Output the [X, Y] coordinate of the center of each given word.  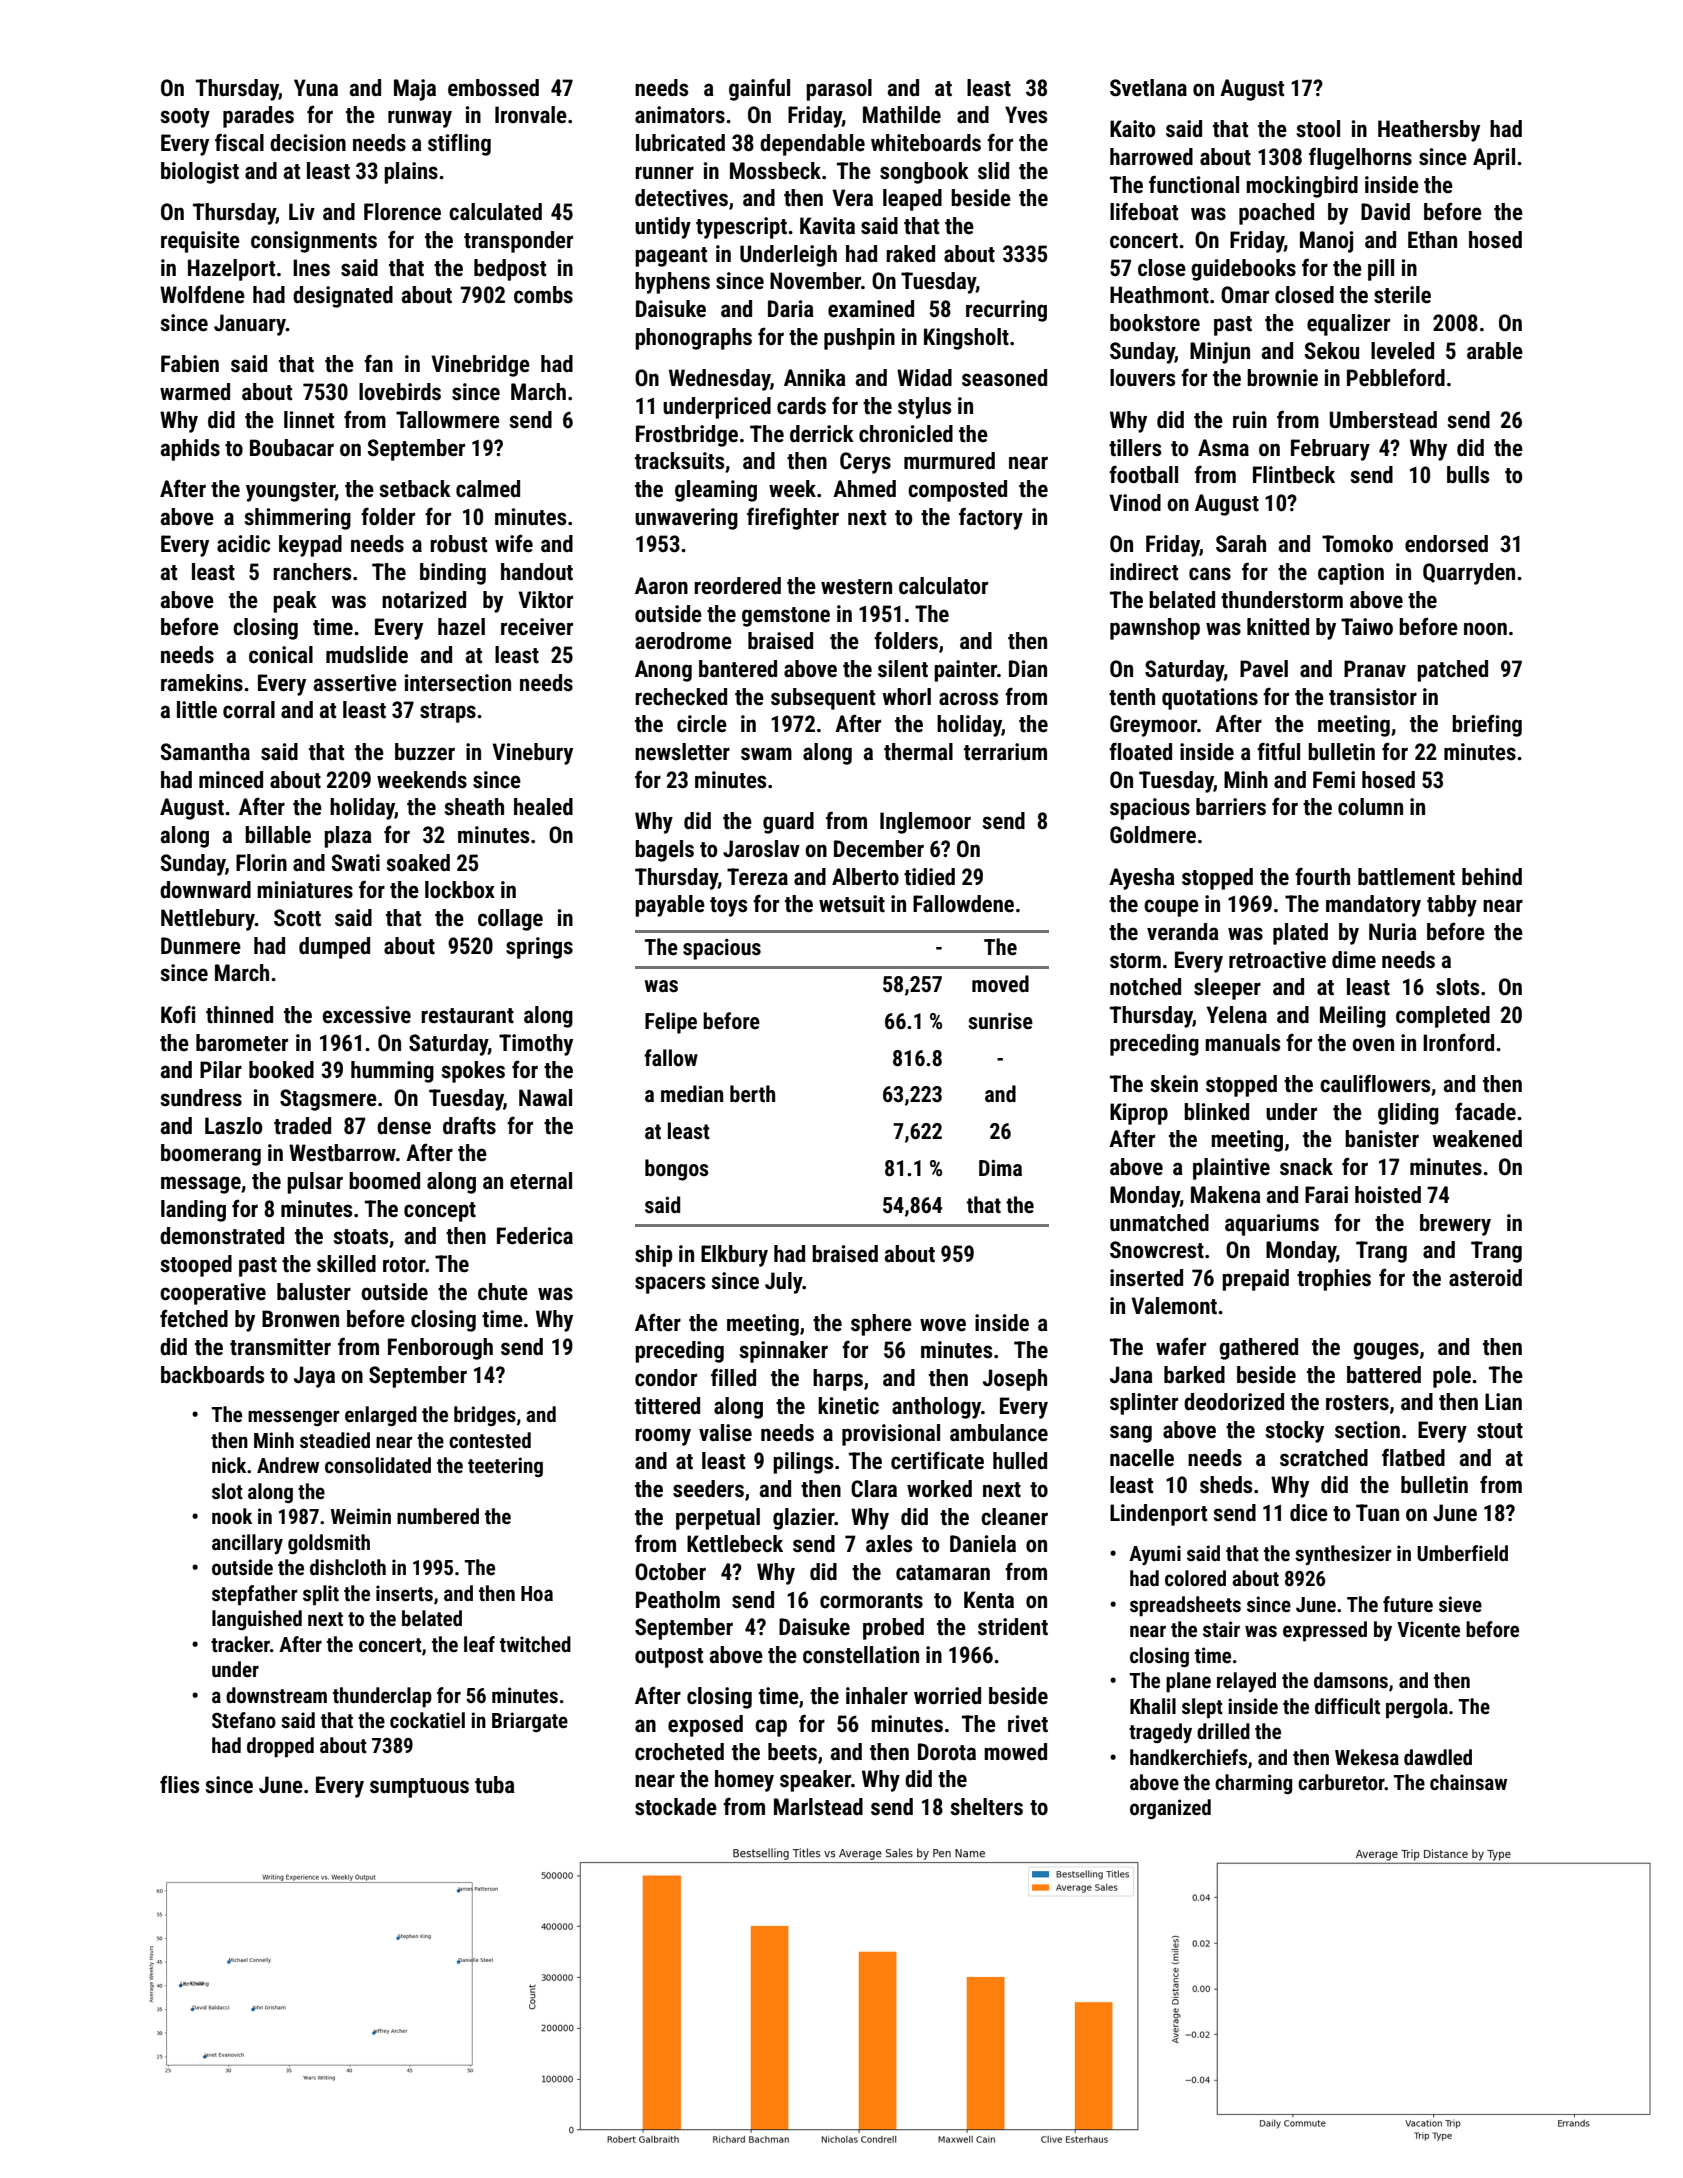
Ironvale [531, 115]
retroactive [1277, 960]
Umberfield [1462, 1553]
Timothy [536, 1045]
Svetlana [1148, 88]
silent [903, 669]
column [1370, 807]
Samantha [205, 752]
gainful [759, 89]
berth [752, 1094]
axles [889, 1544]
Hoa [537, 1593]
